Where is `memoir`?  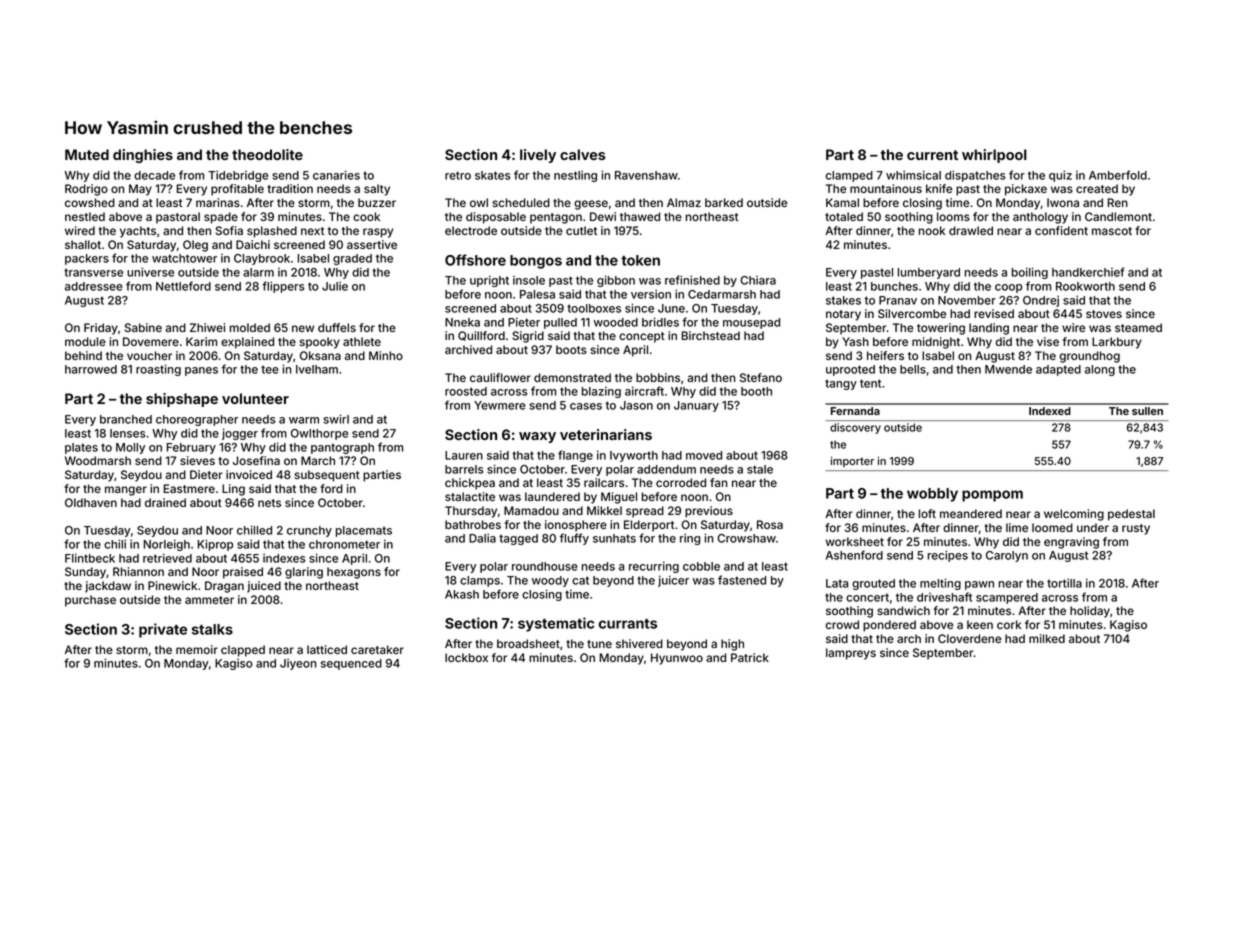 memoir is located at coordinates (197, 649).
